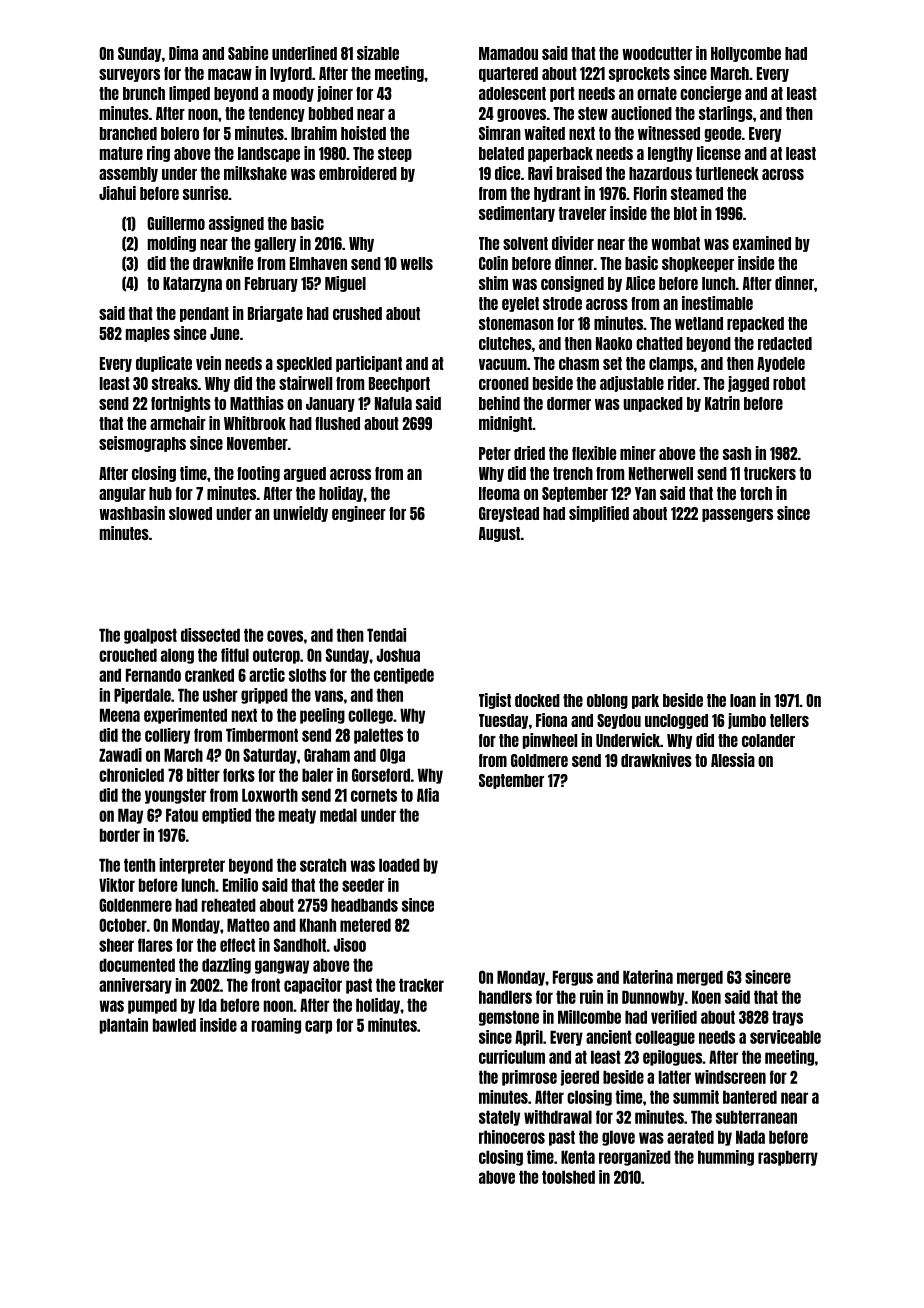  Describe the element at coordinates (499, 493) in the document. I see `Ifeoma` at that location.
